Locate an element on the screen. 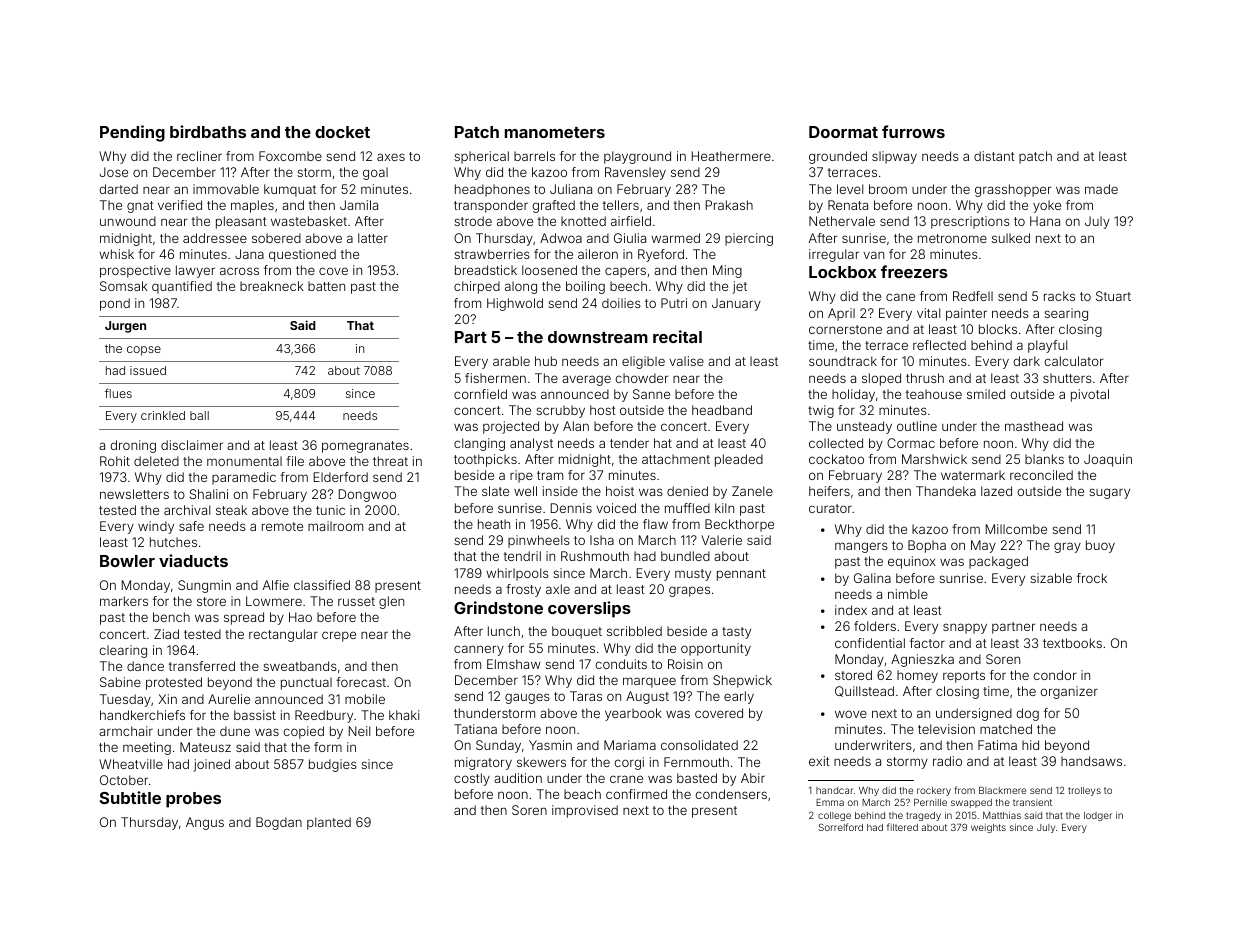 The height and width of the screenshot is (952, 1233). Ming is located at coordinates (727, 271).
